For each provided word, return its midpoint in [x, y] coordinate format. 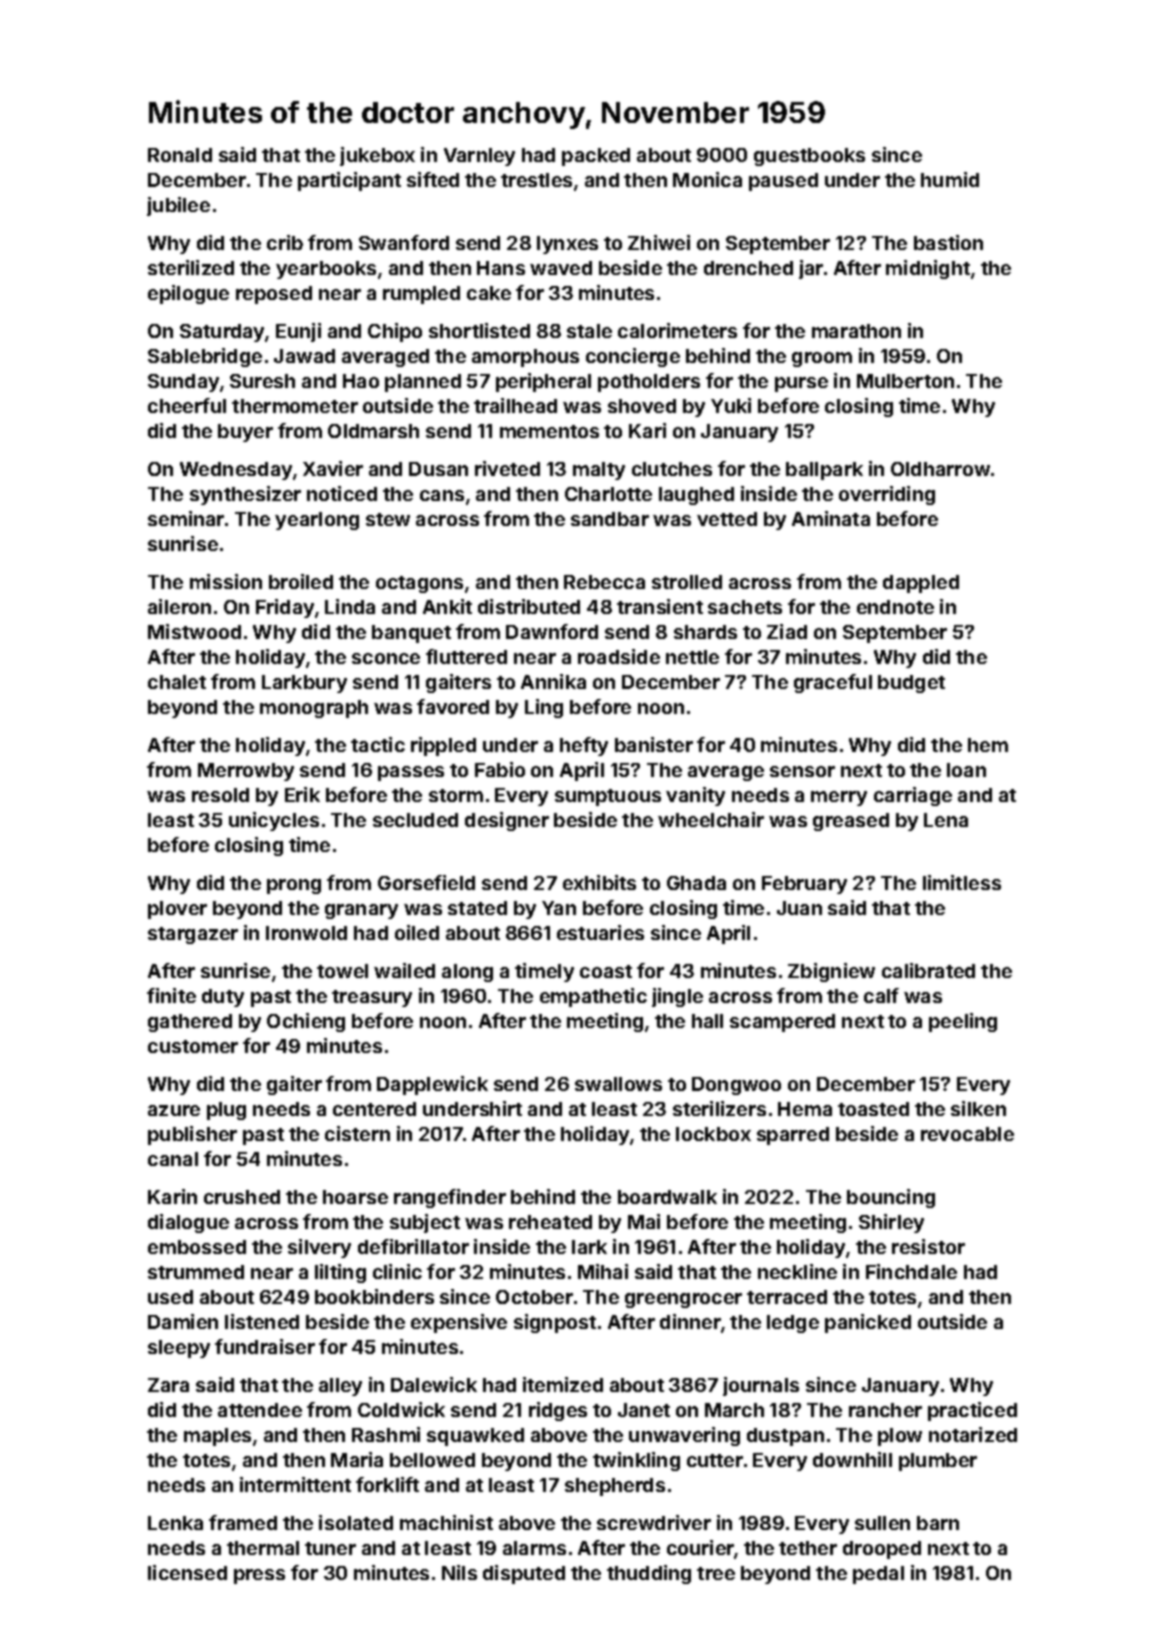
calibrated [928, 970]
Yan [559, 908]
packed [596, 157]
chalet [177, 682]
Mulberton [905, 381]
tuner [330, 1548]
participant [349, 181]
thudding [649, 1574]
